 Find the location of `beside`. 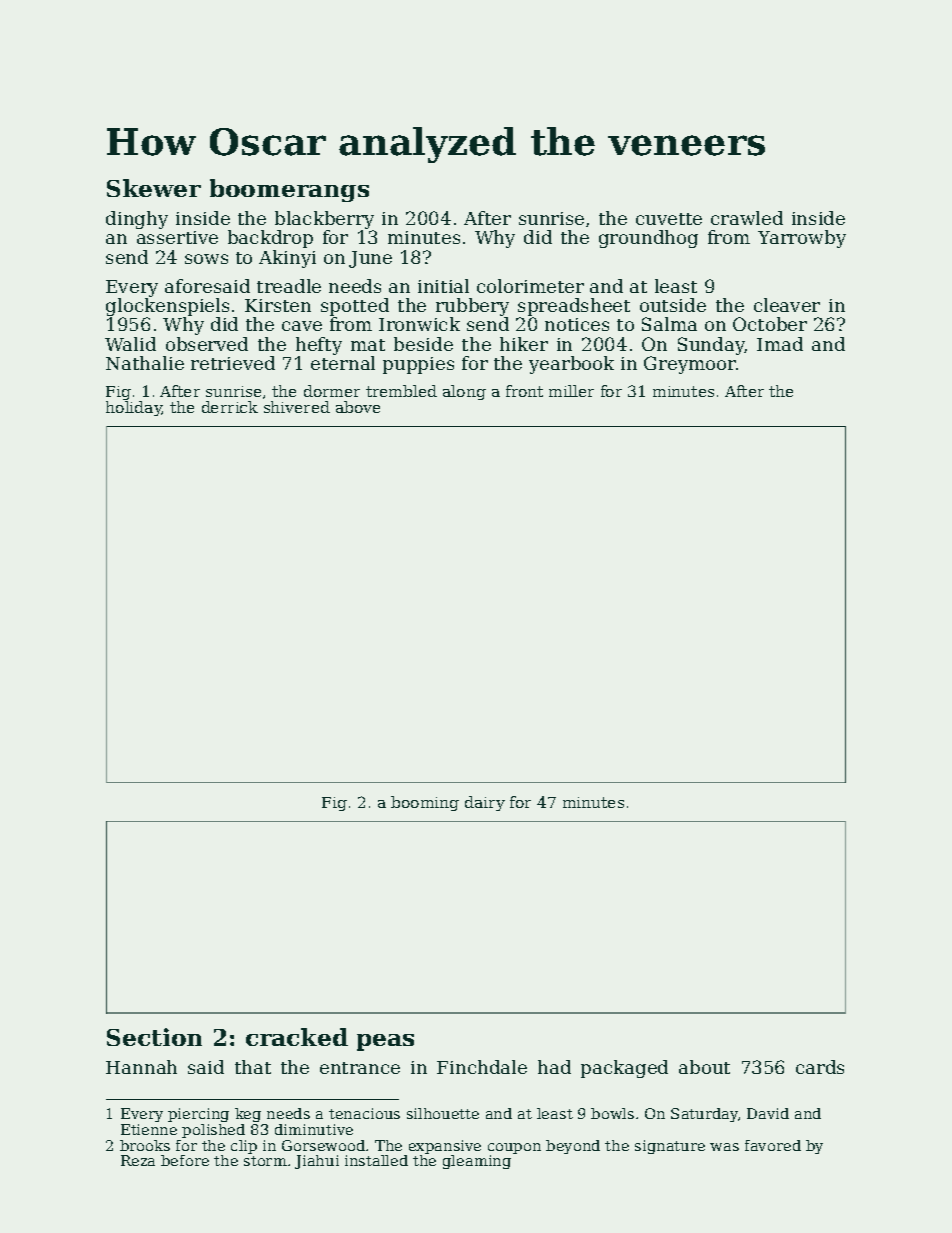

beside is located at coordinates (423, 344).
